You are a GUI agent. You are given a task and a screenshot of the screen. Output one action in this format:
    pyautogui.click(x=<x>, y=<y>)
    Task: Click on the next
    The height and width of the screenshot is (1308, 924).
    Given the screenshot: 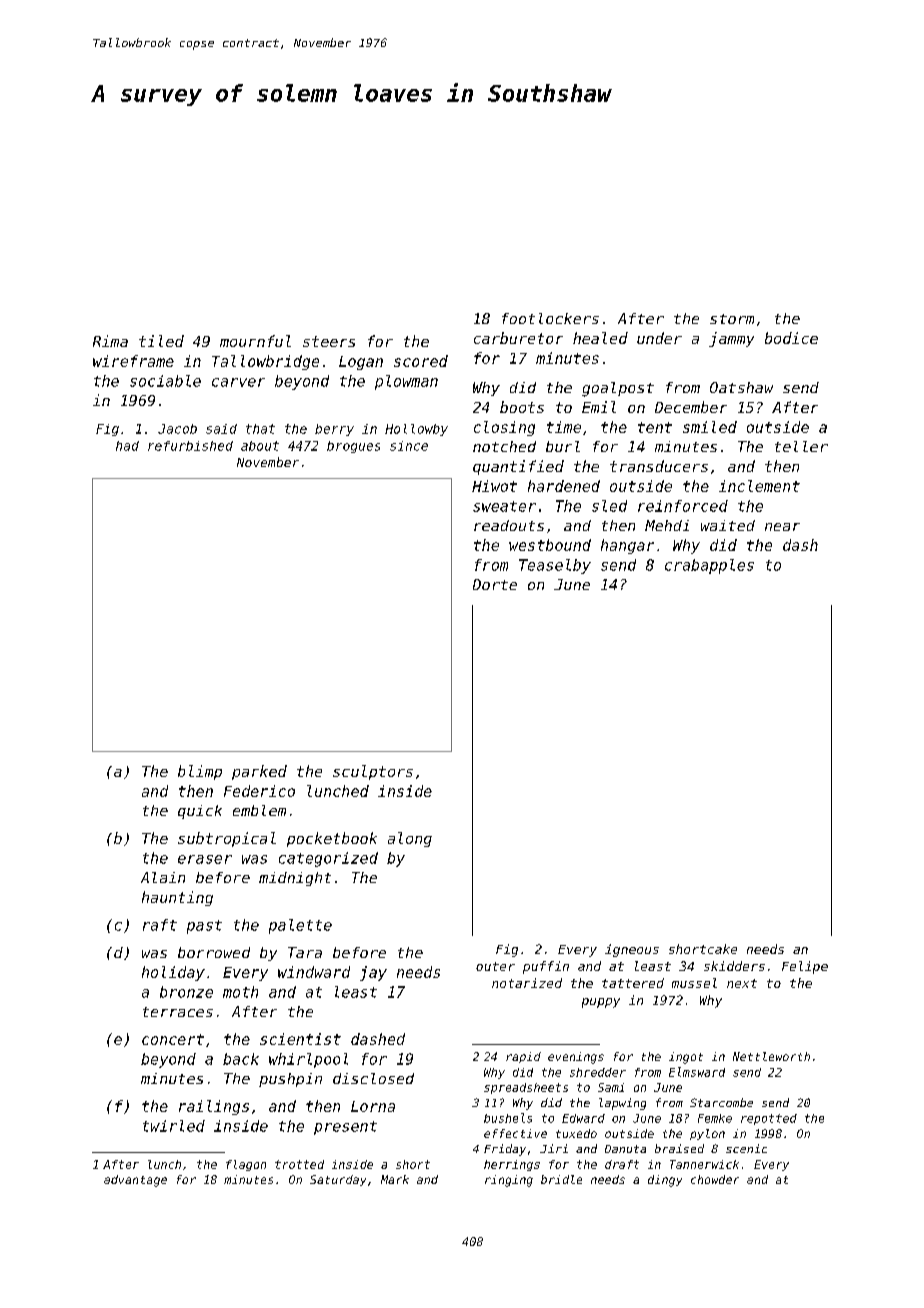 What is the action you would take?
    pyautogui.click(x=742, y=983)
